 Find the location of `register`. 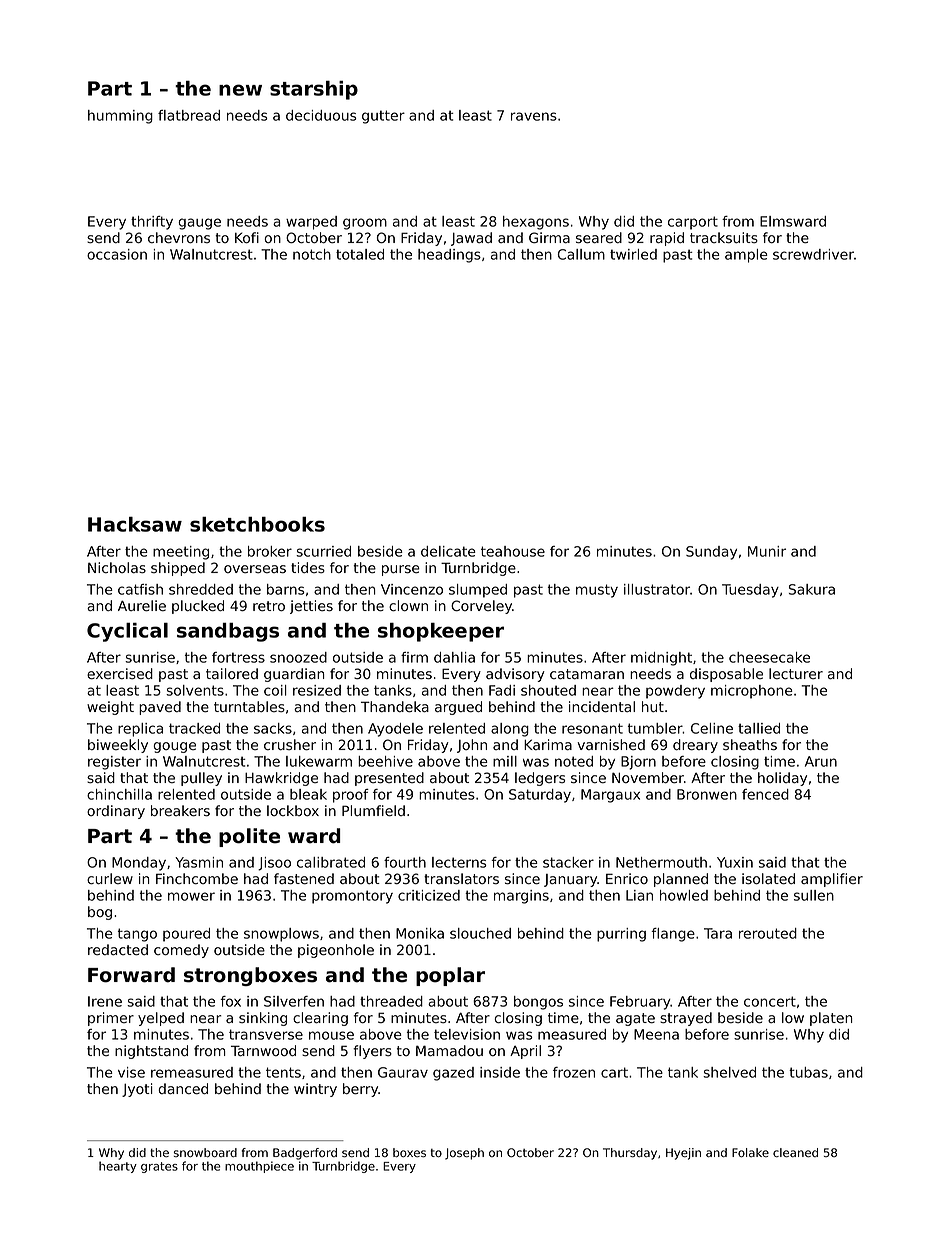

register is located at coordinates (114, 763).
